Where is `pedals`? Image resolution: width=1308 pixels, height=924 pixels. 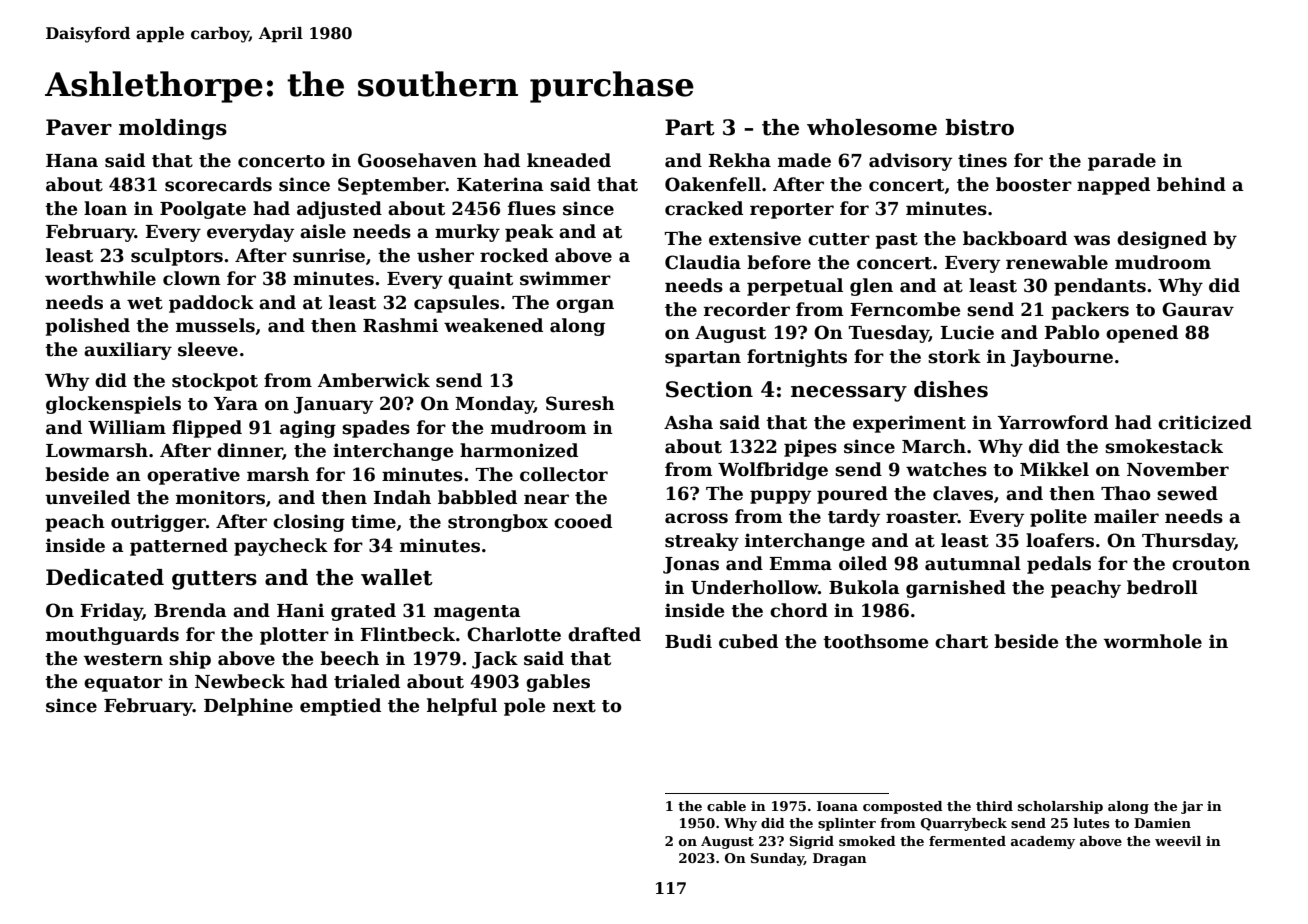
pedals is located at coordinates (1059, 565).
